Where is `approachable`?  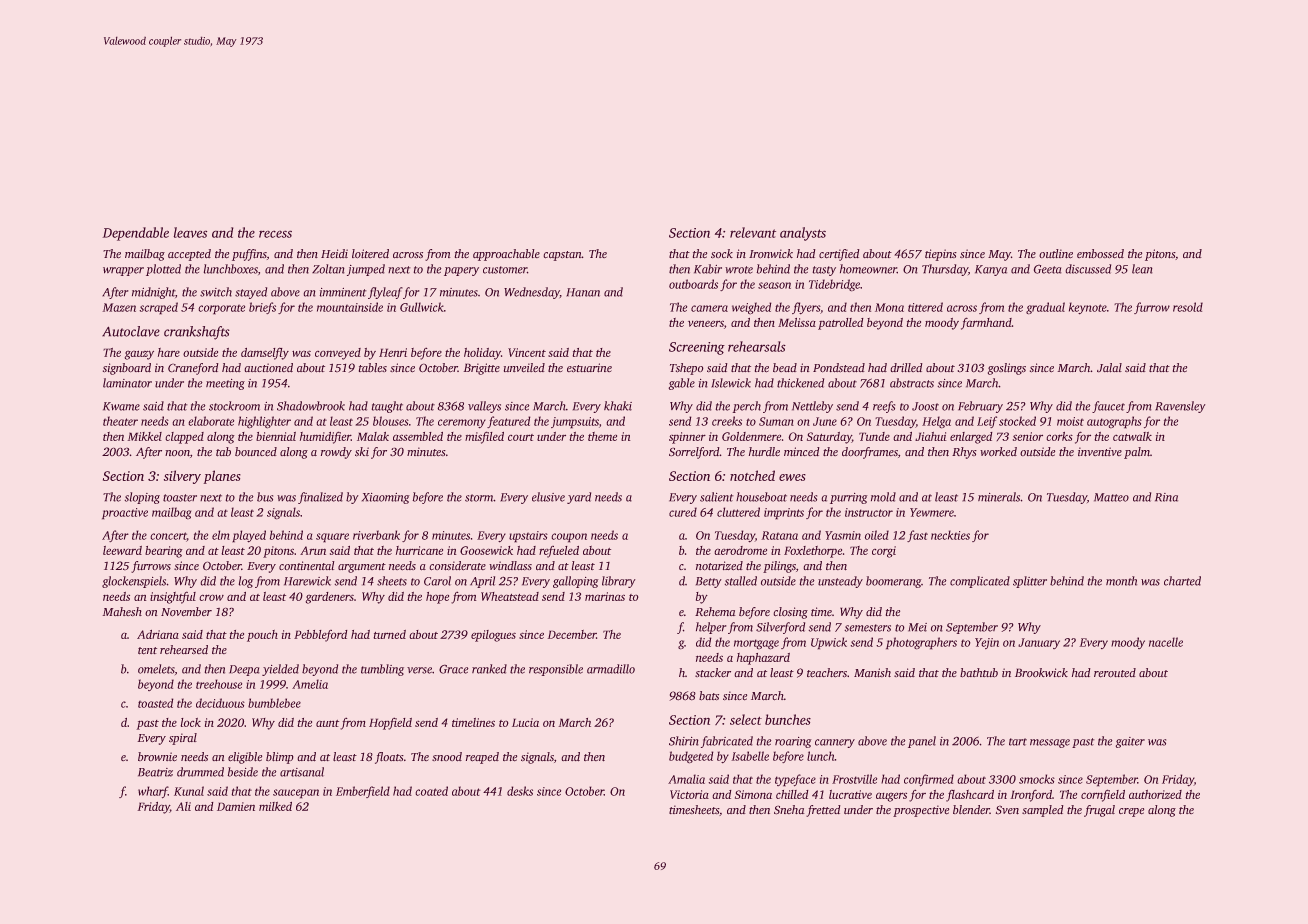
approachable is located at coordinates (506, 255).
